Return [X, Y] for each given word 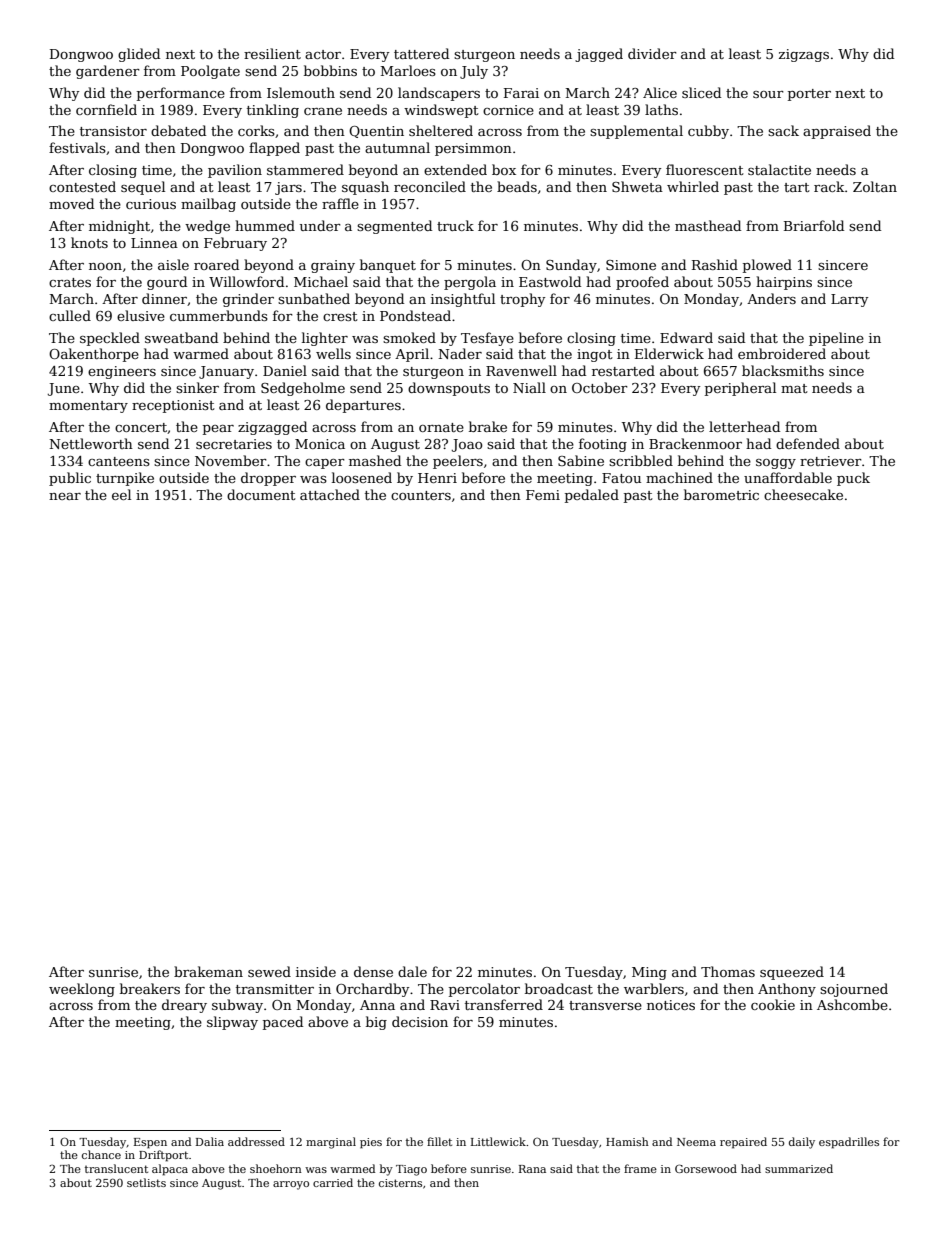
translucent [116, 1168]
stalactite [779, 169]
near [65, 496]
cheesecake [803, 494]
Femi [543, 495]
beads [517, 186]
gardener [108, 72]
